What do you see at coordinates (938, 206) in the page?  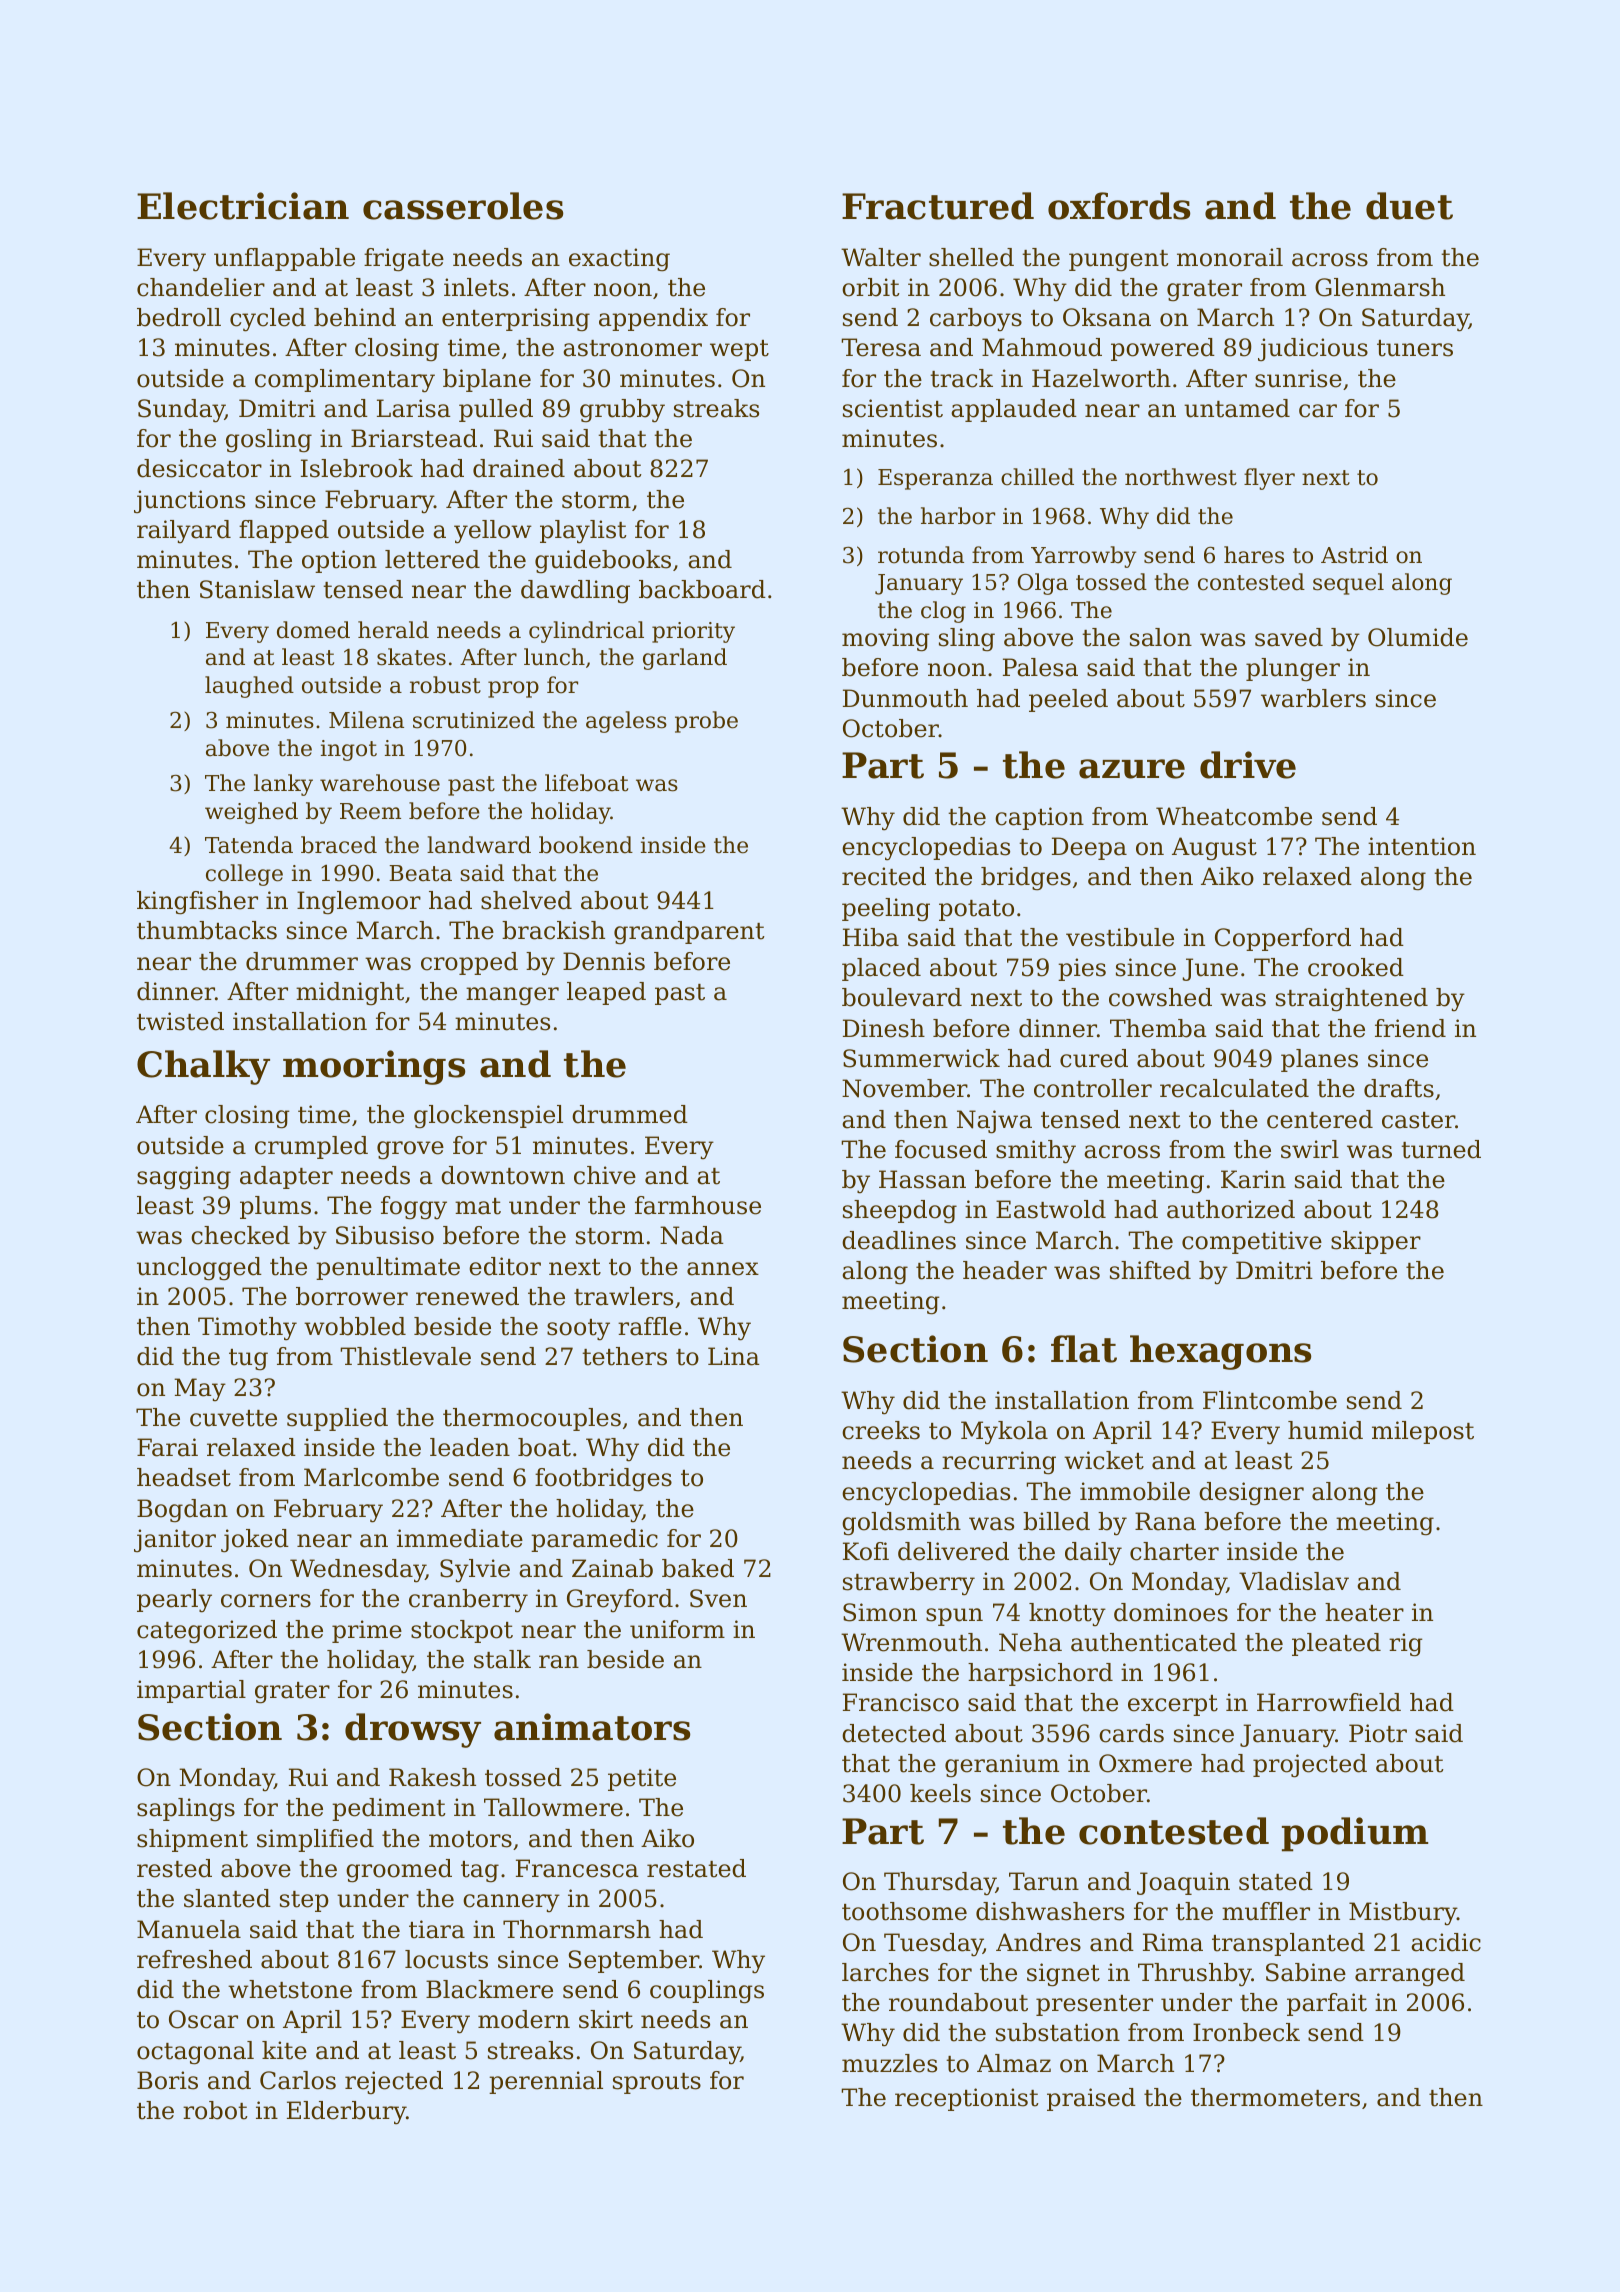 I see `Fractured` at bounding box center [938, 206].
